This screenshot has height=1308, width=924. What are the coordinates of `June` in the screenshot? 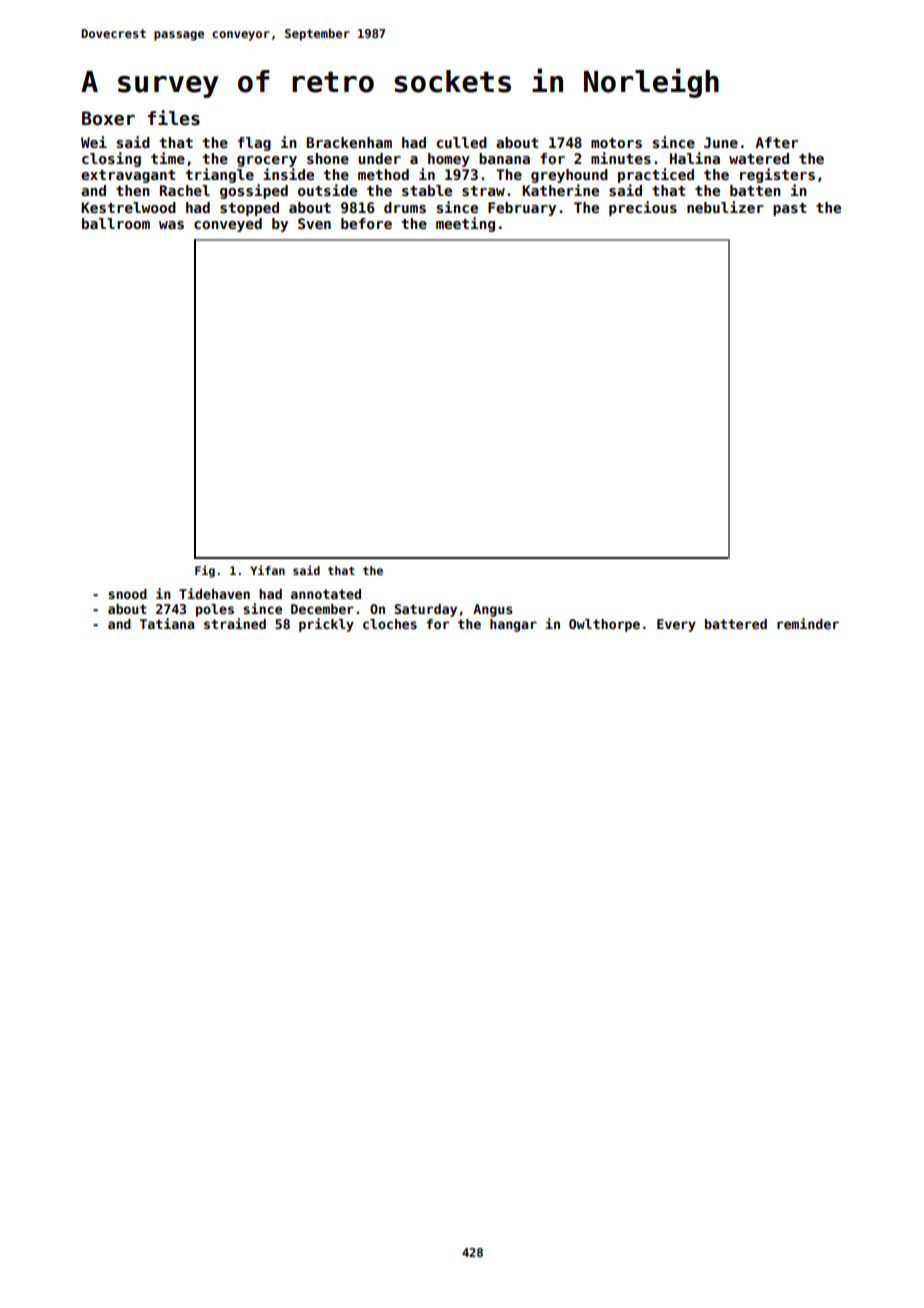 It's located at (721, 142).
